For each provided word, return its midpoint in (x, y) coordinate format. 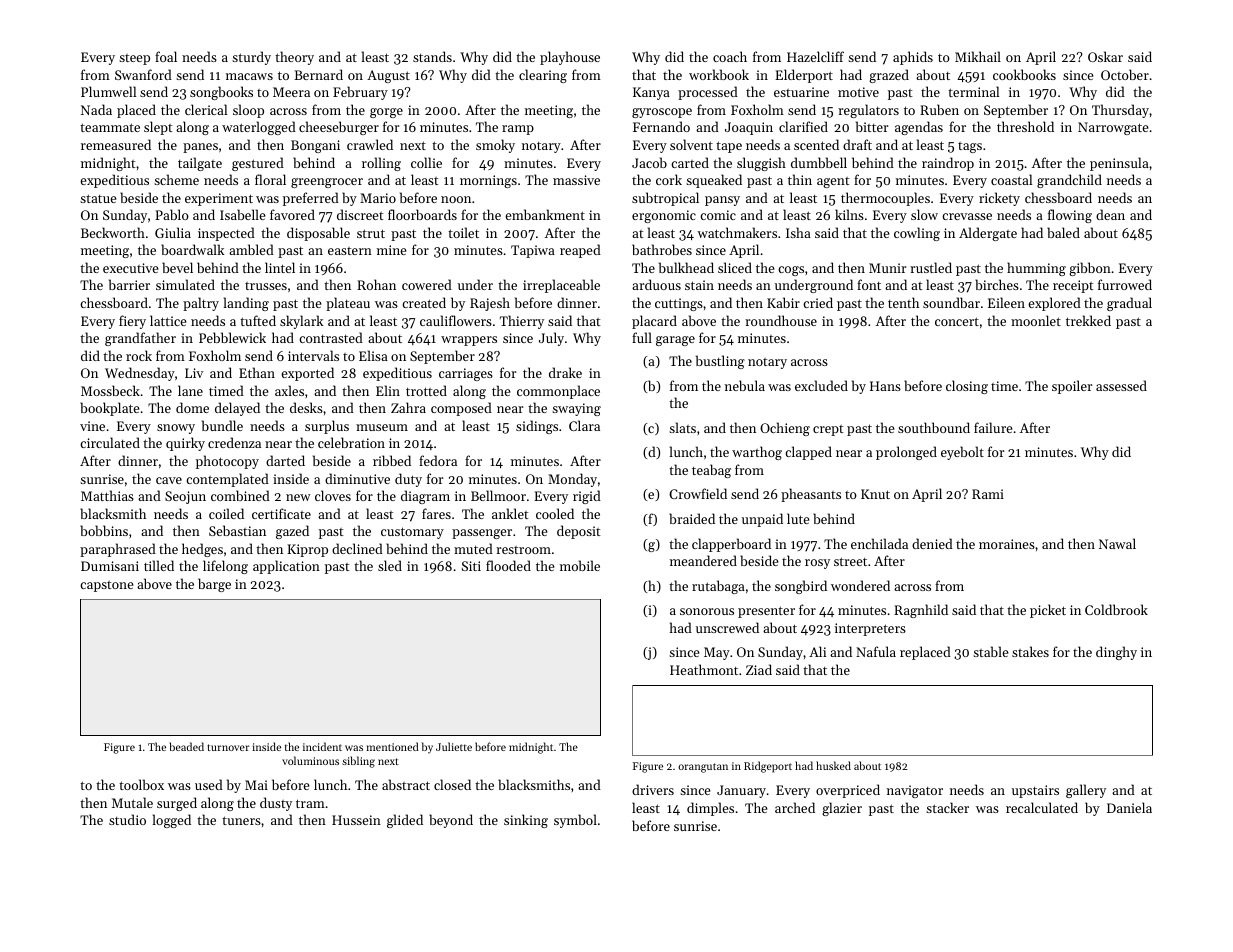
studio (127, 819)
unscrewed (727, 627)
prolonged (906, 453)
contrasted (331, 337)
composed (461, 409)
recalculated (1042, 807)
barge (214, 585)
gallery (1086, 791)
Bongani (315, 146)
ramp (518, 130)
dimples (710, 809)
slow (924, 214)
